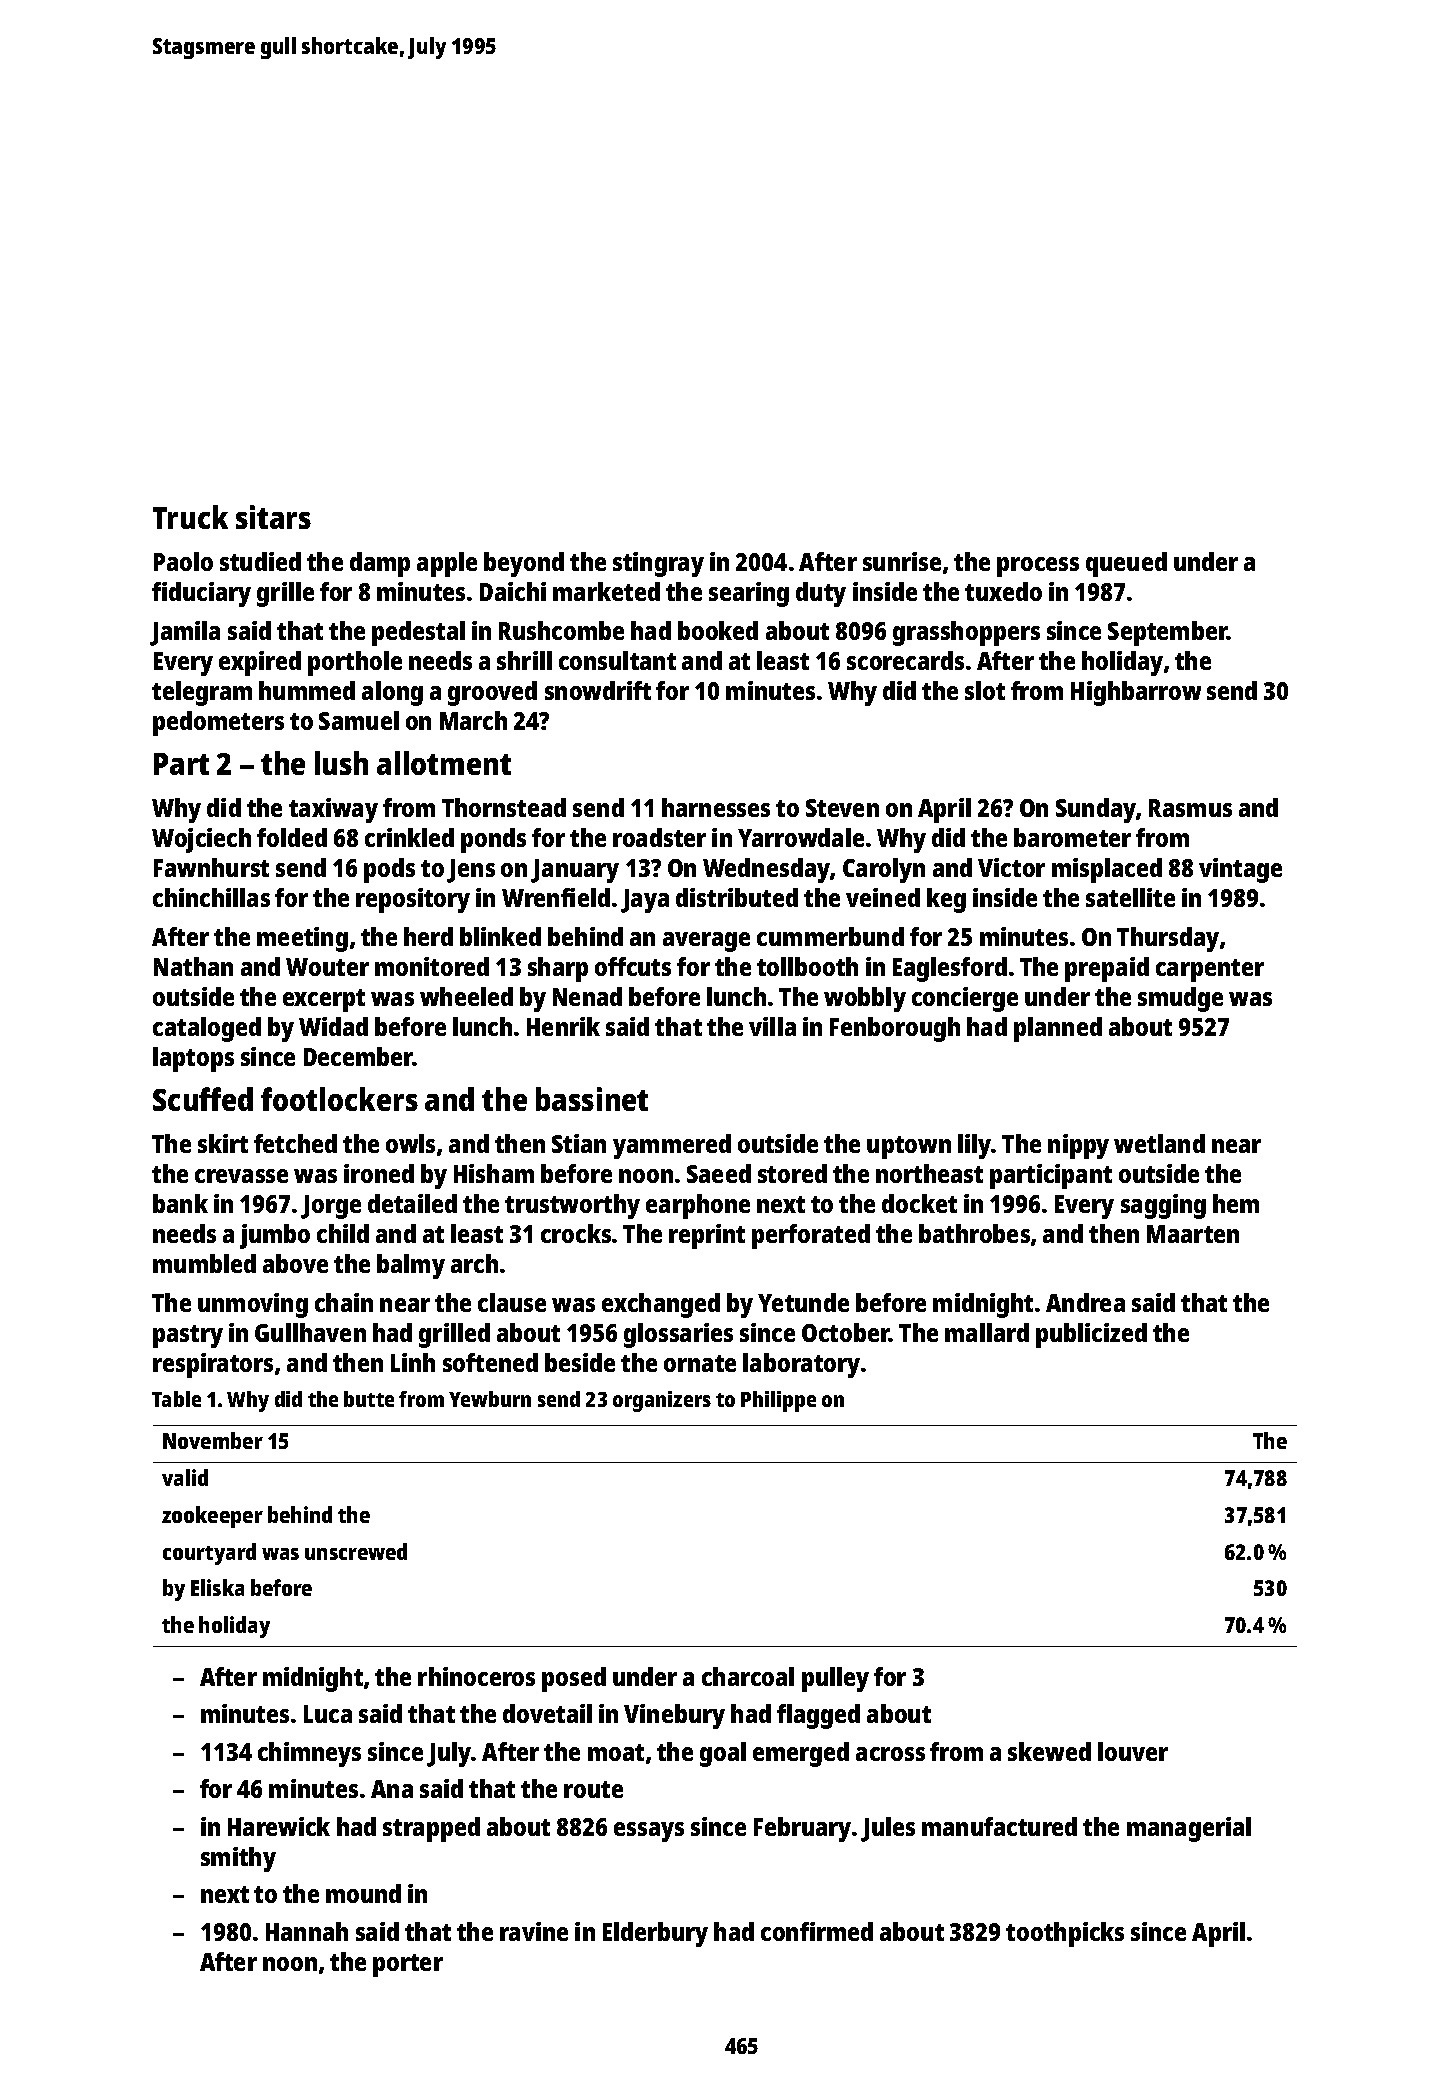 The image size is (1450, 2100). I want to click on stingray, so click(658, 564).
